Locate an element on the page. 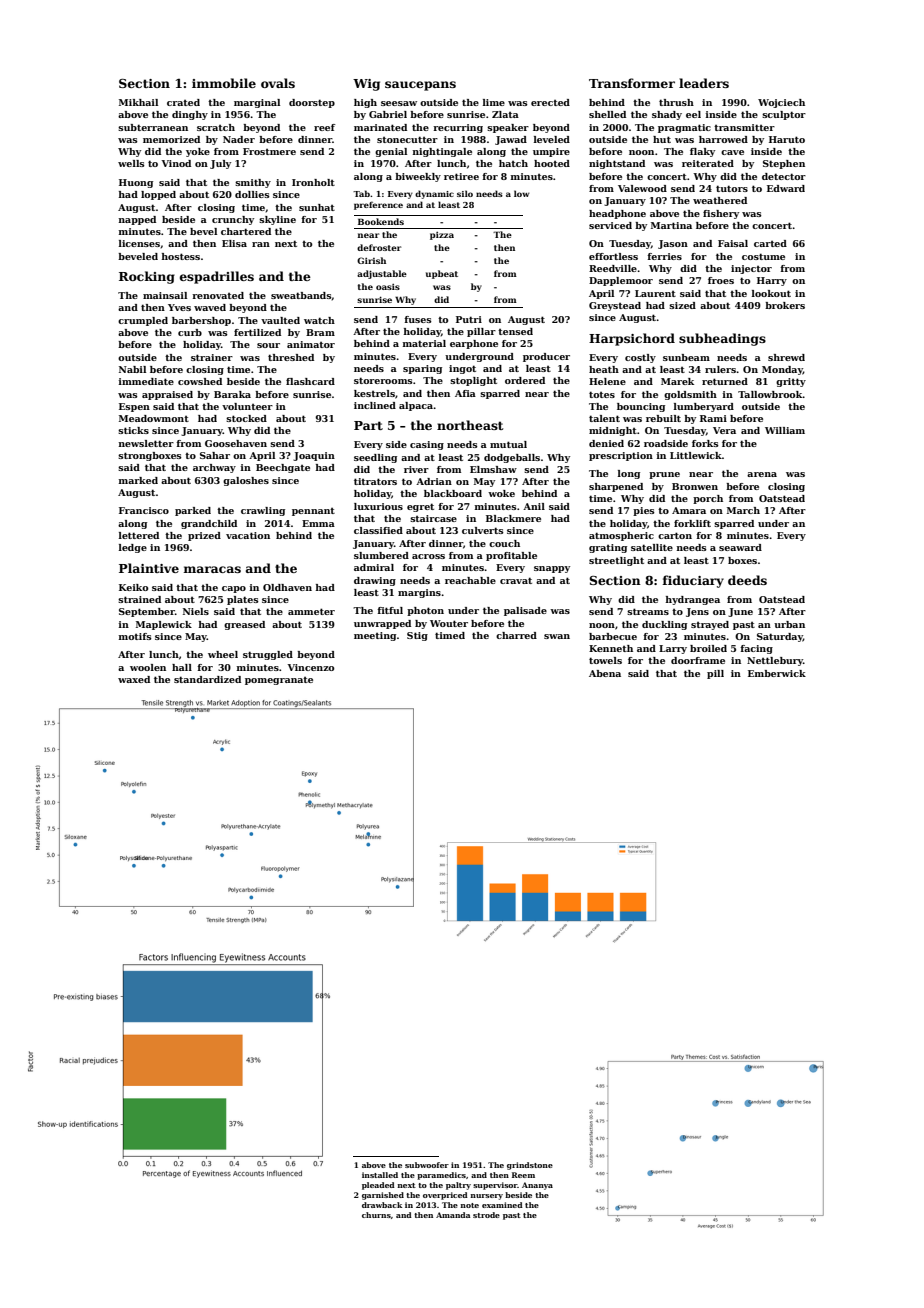 The height and width of the image is (1308, 924). Abena is located at coordinates (605, 673).
